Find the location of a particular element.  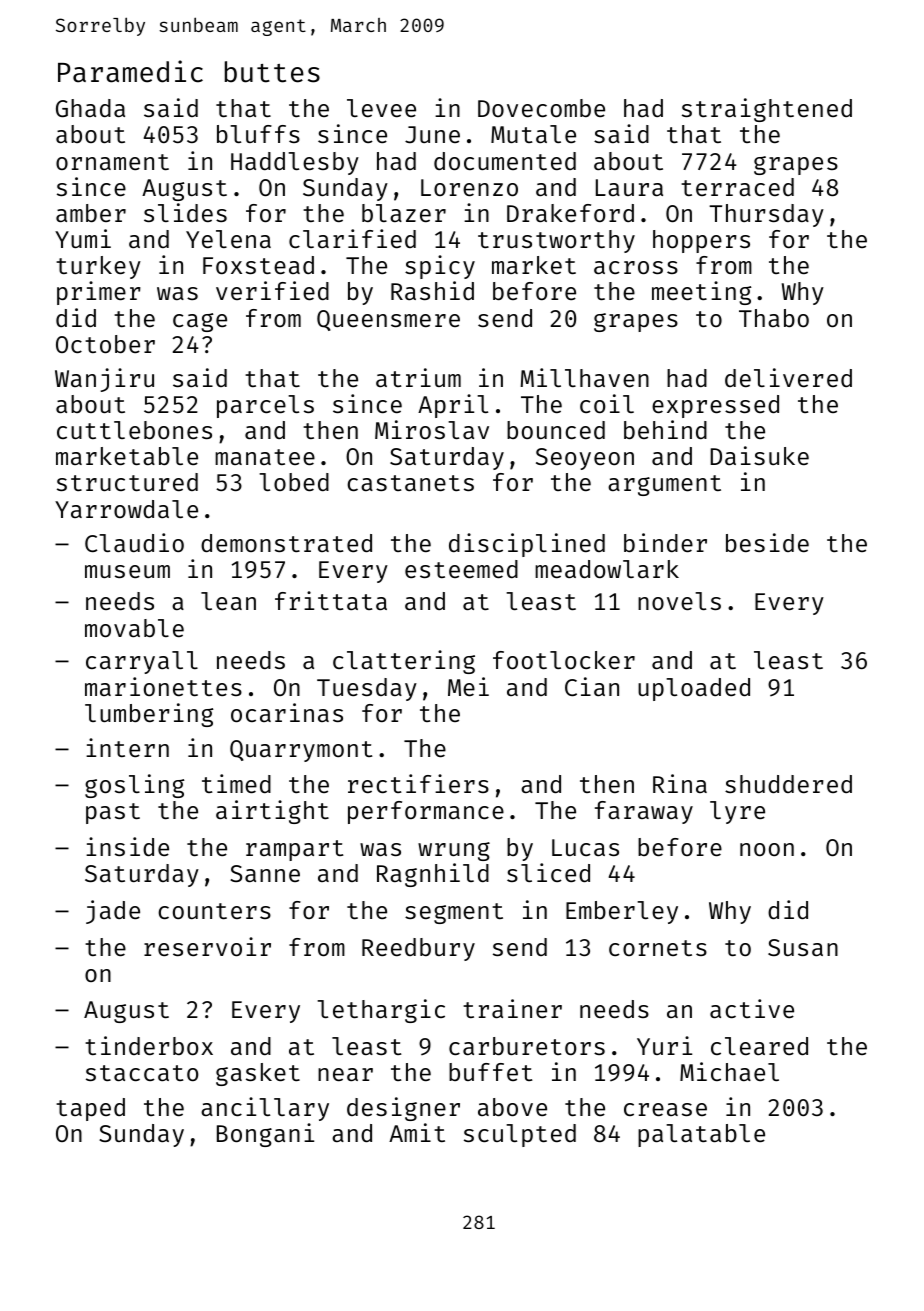

delivered is located at coordinates (788, 377).
